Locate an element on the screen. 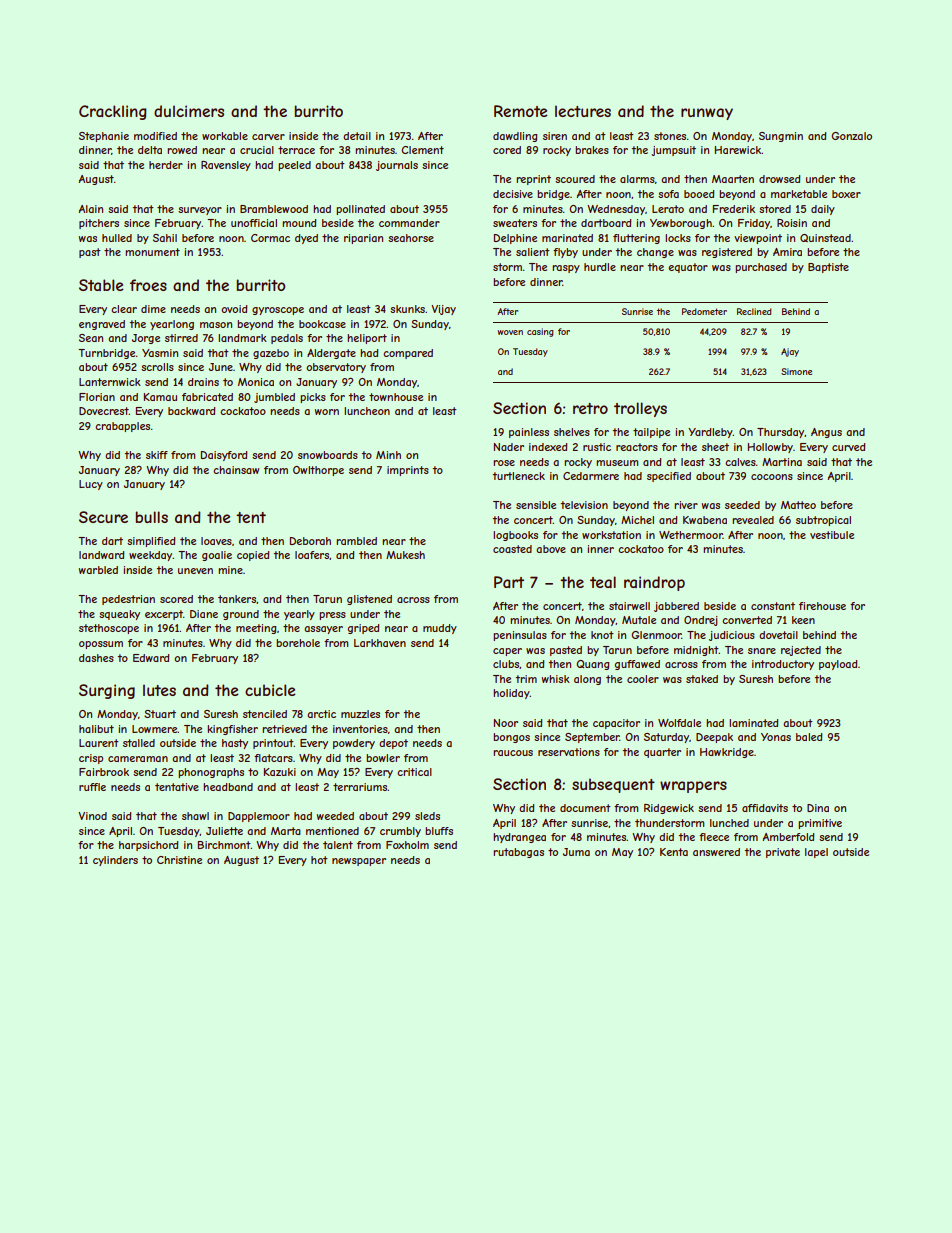  revealed is located at coordinates (753, 520).
